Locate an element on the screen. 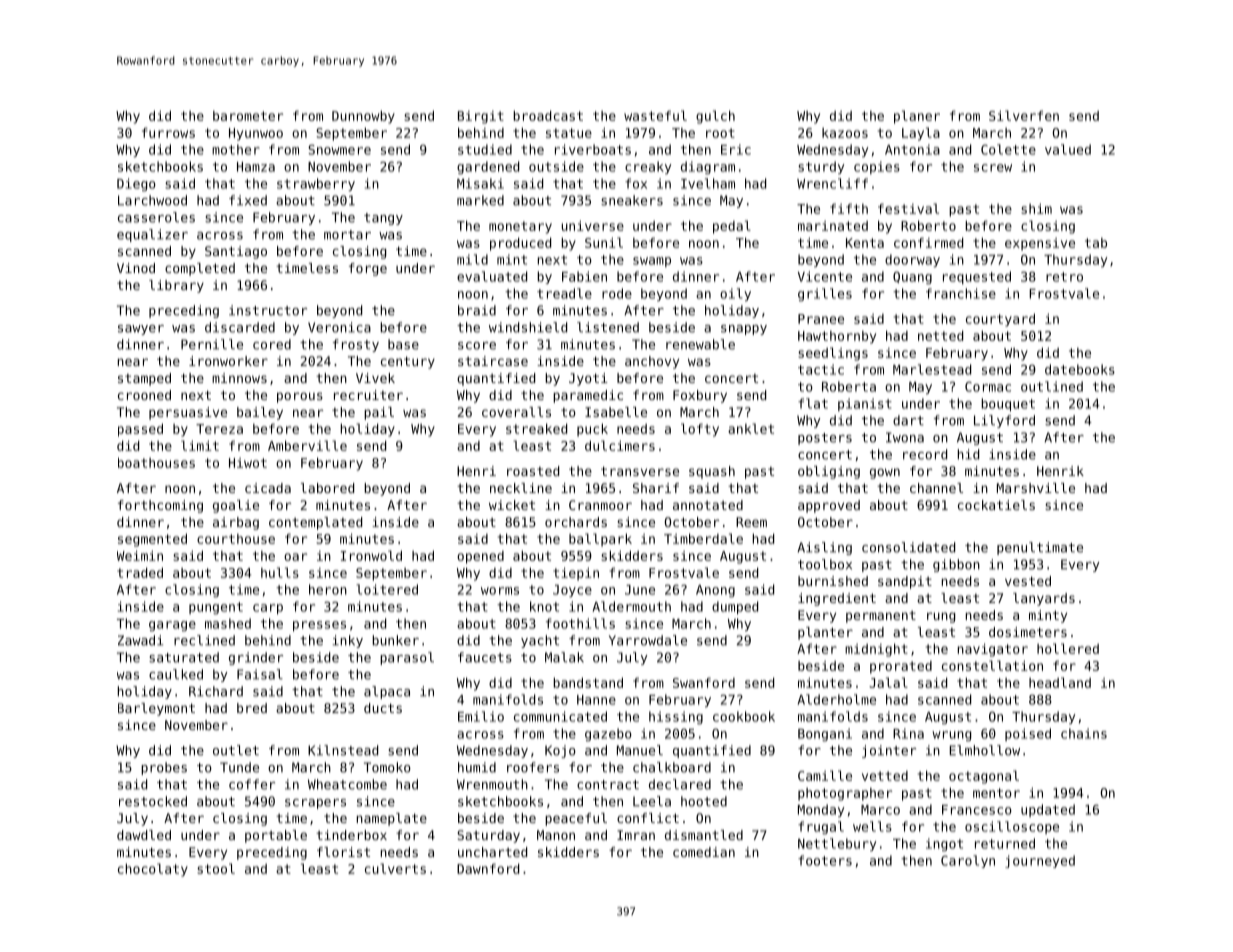  journeyed is located at coordinates (1040, 861).
